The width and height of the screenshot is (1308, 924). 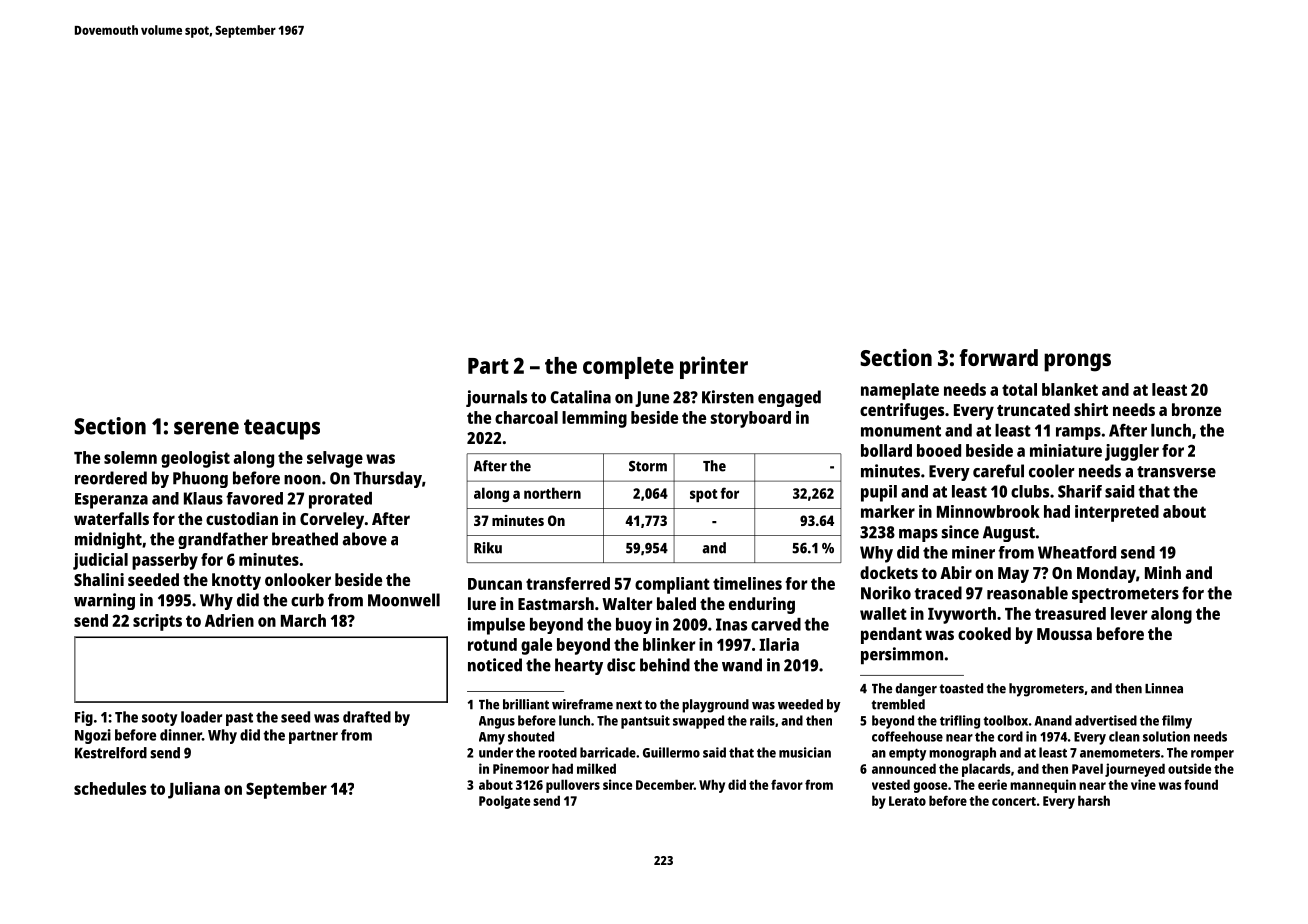 I want to click on Duncan, so click(x=495, y=584).
